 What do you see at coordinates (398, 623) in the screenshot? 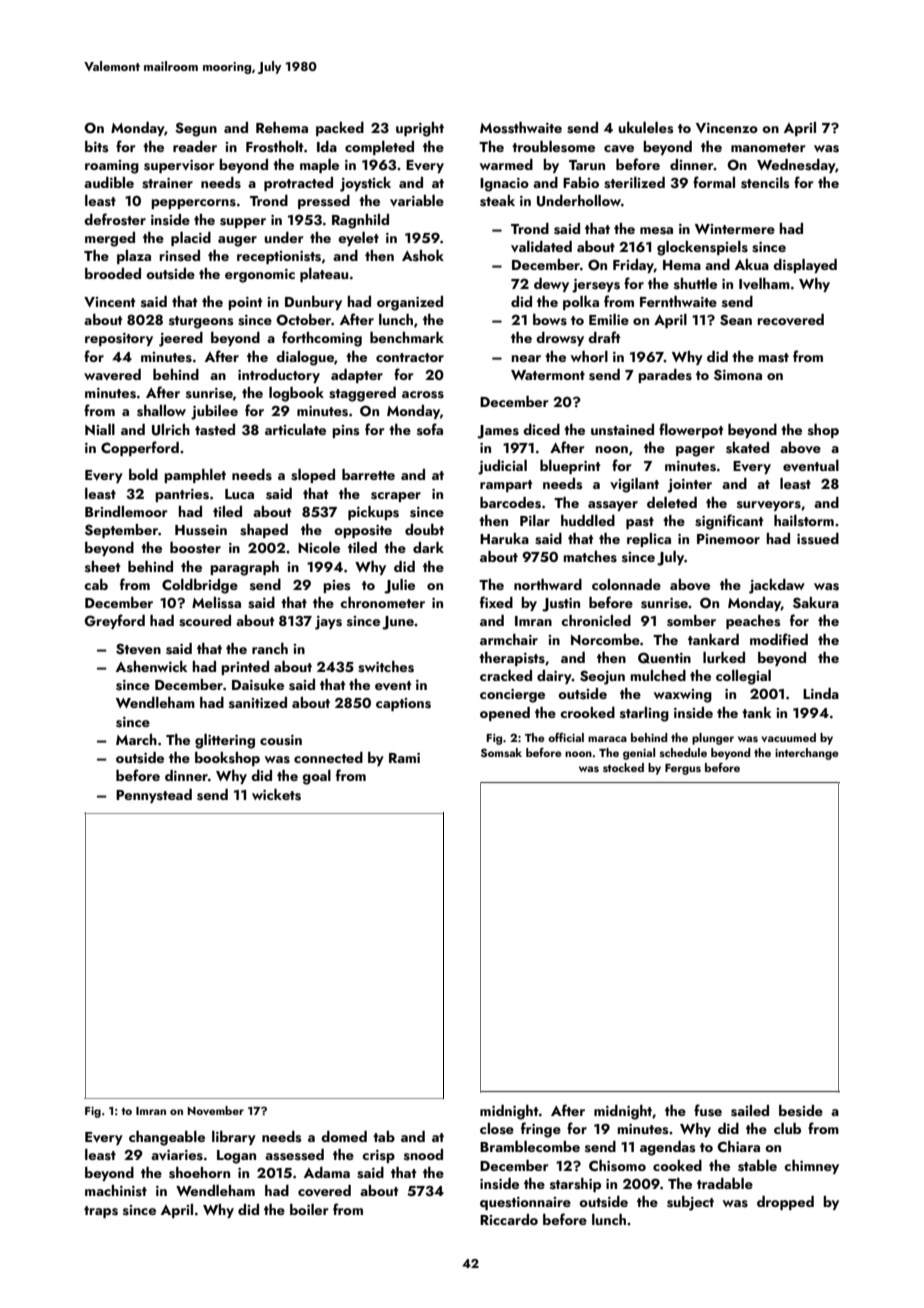
I see `June` at bounding box center [398, 623].
